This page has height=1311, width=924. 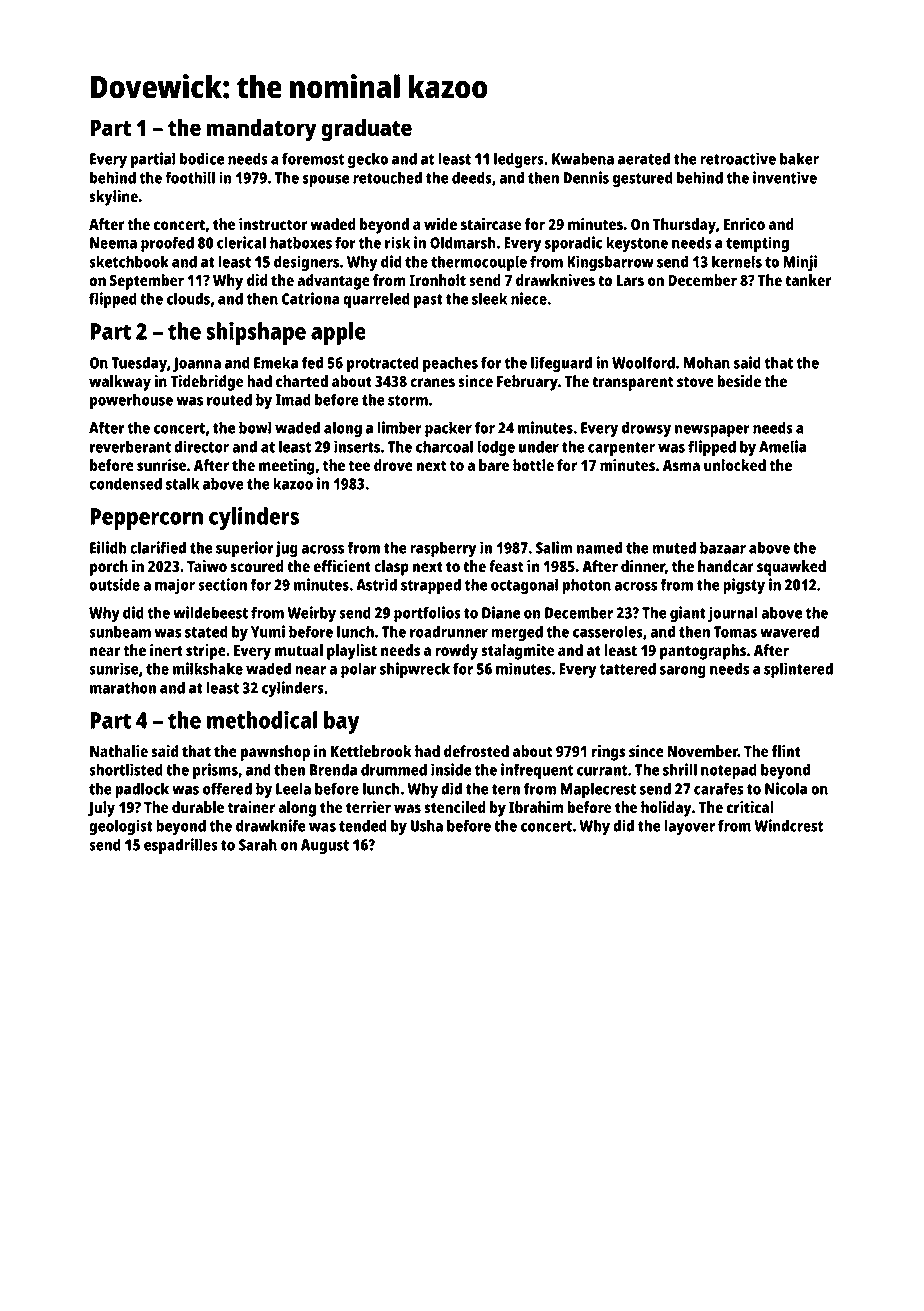 I want to click on Nathalie, so click(x=119, y=751).
